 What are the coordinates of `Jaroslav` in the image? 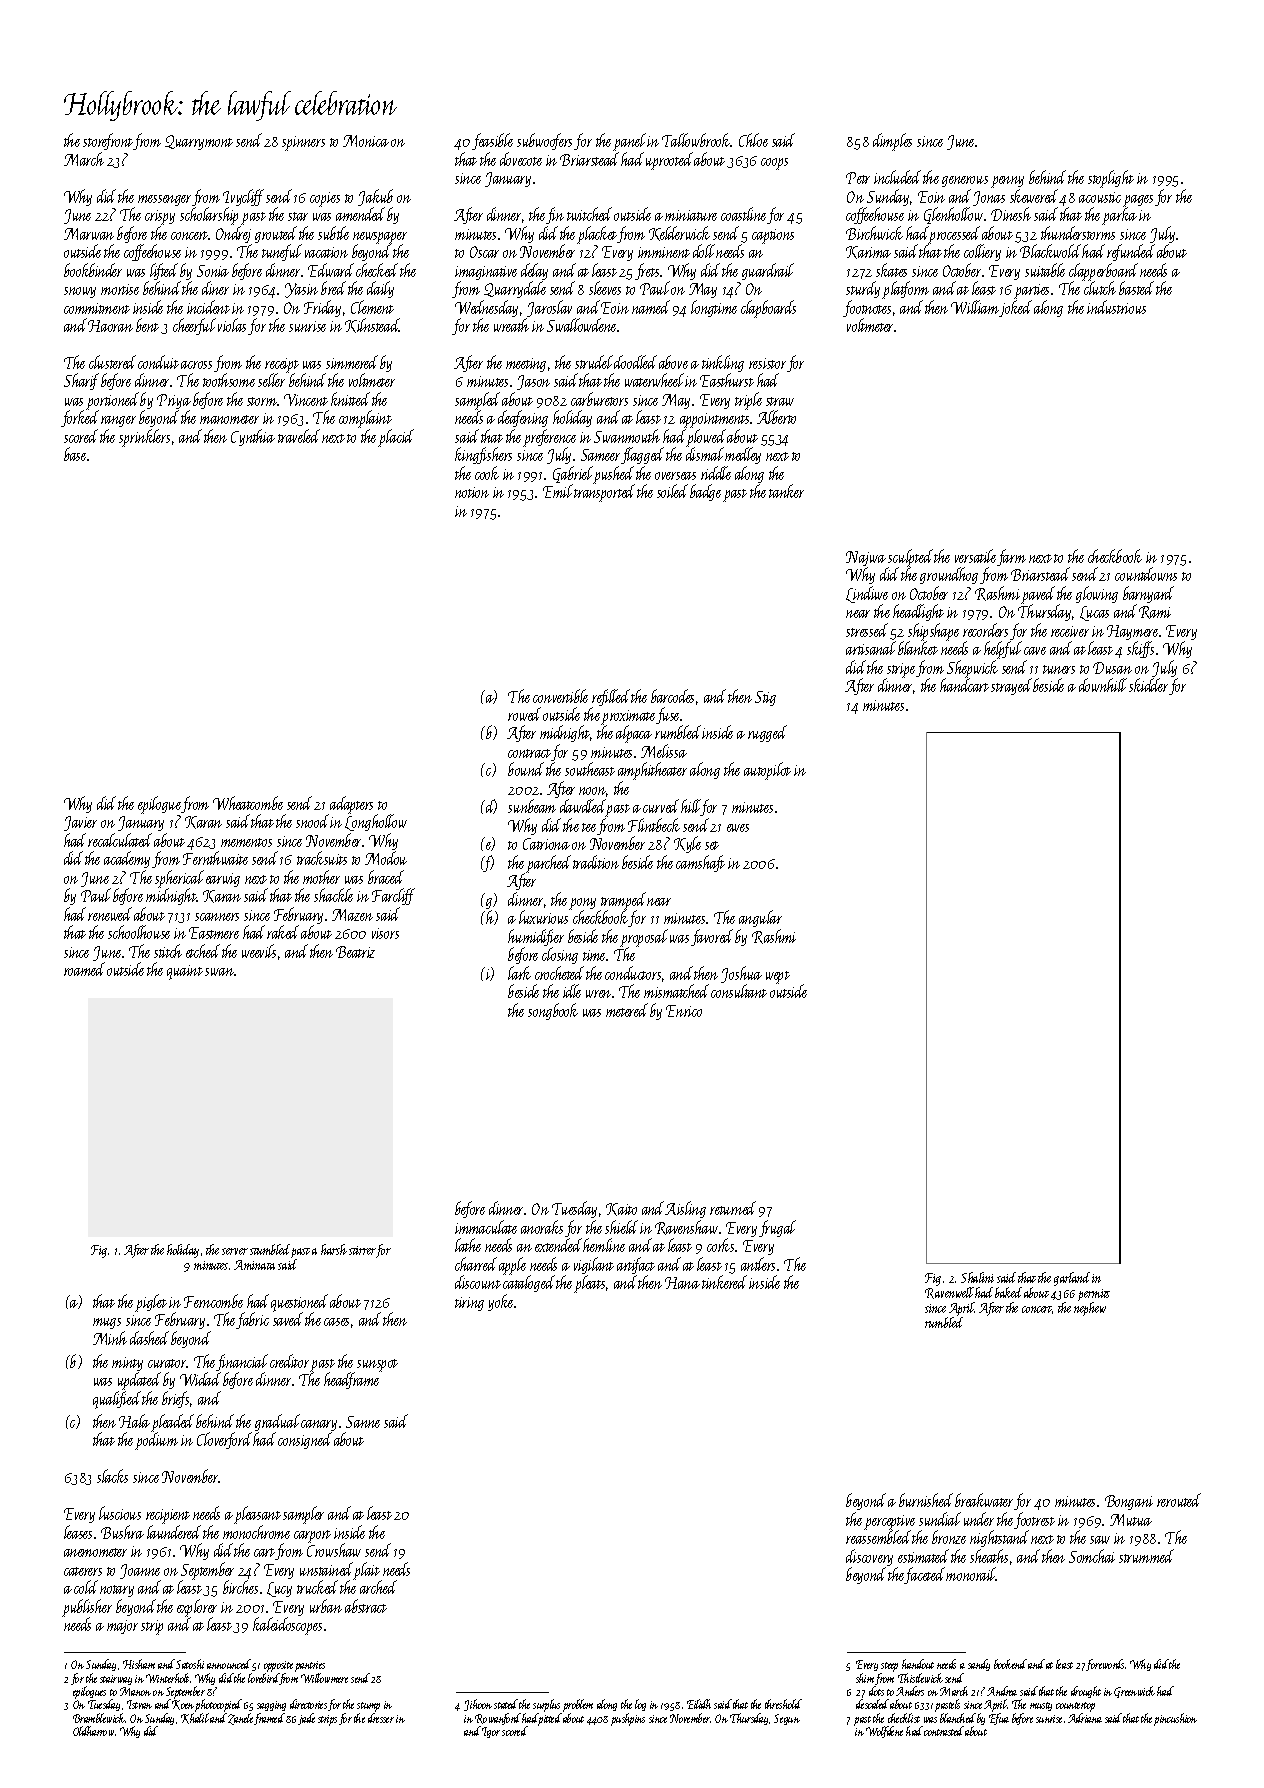 It's located at (549, 308).
